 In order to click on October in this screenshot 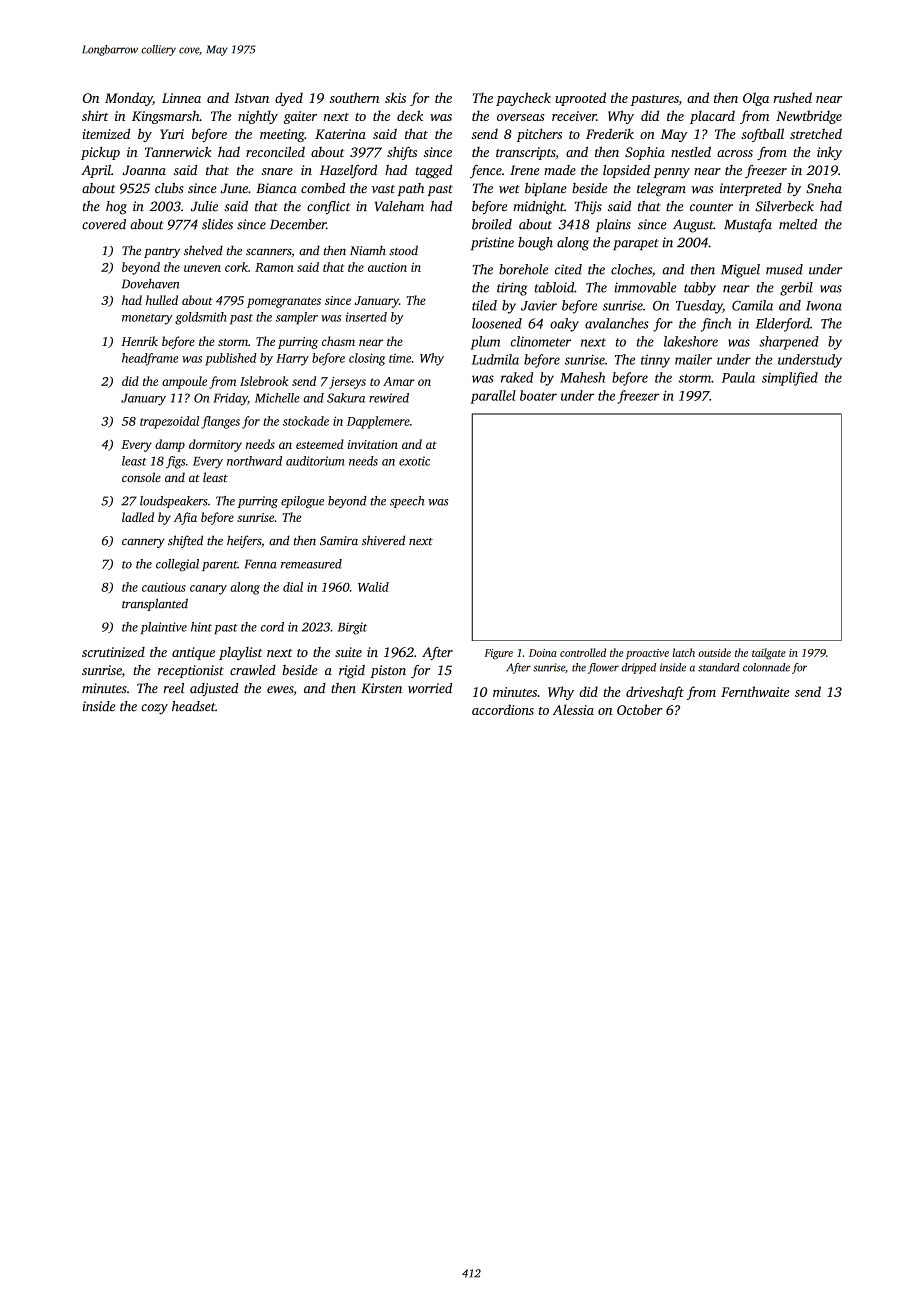, I will do `click(640, 709)`.
